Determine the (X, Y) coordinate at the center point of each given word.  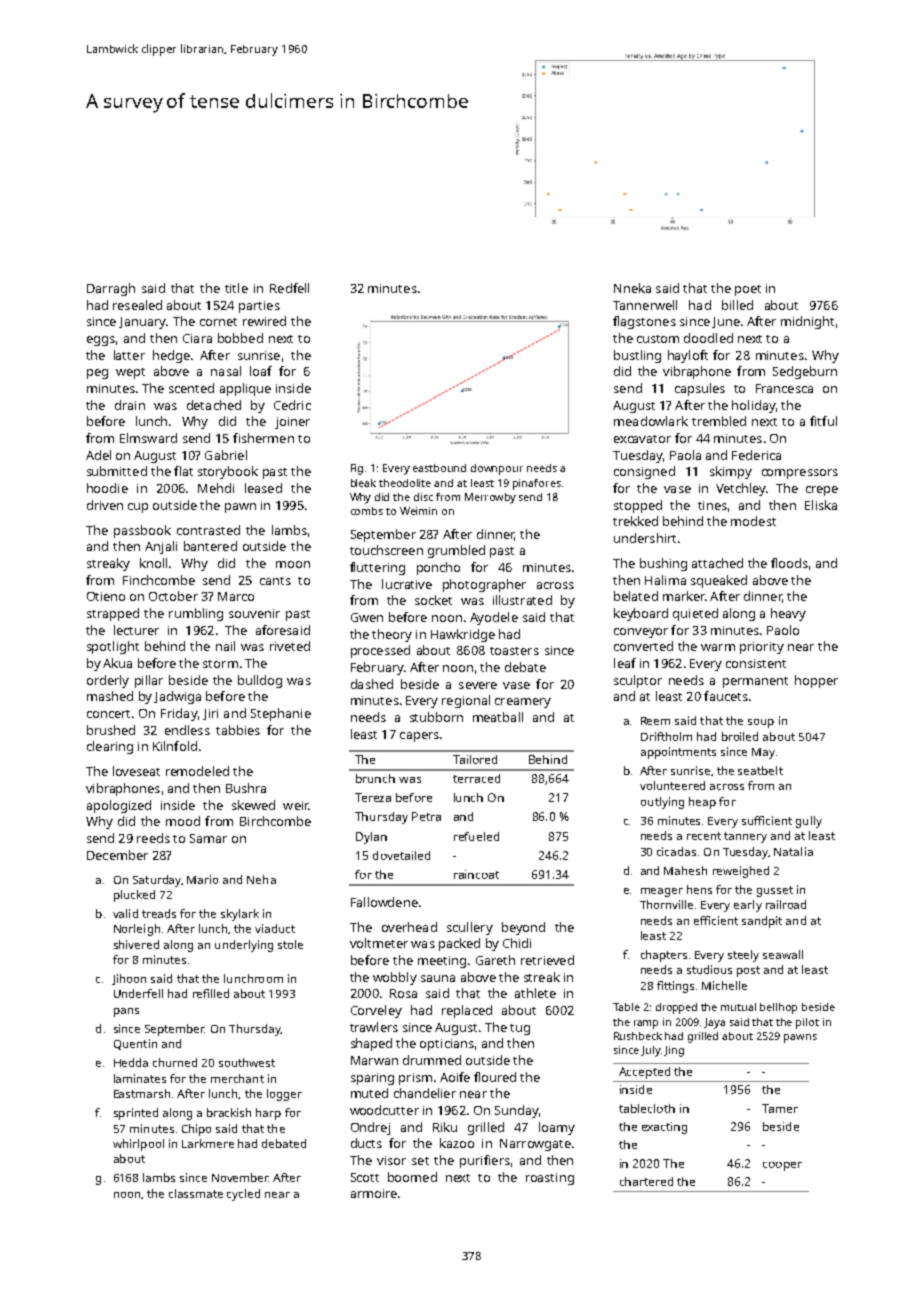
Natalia (793, 851)
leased (263, 488)
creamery (523, 703)
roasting (550, 1179)
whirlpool (138, 1145)
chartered (646, 1181)
